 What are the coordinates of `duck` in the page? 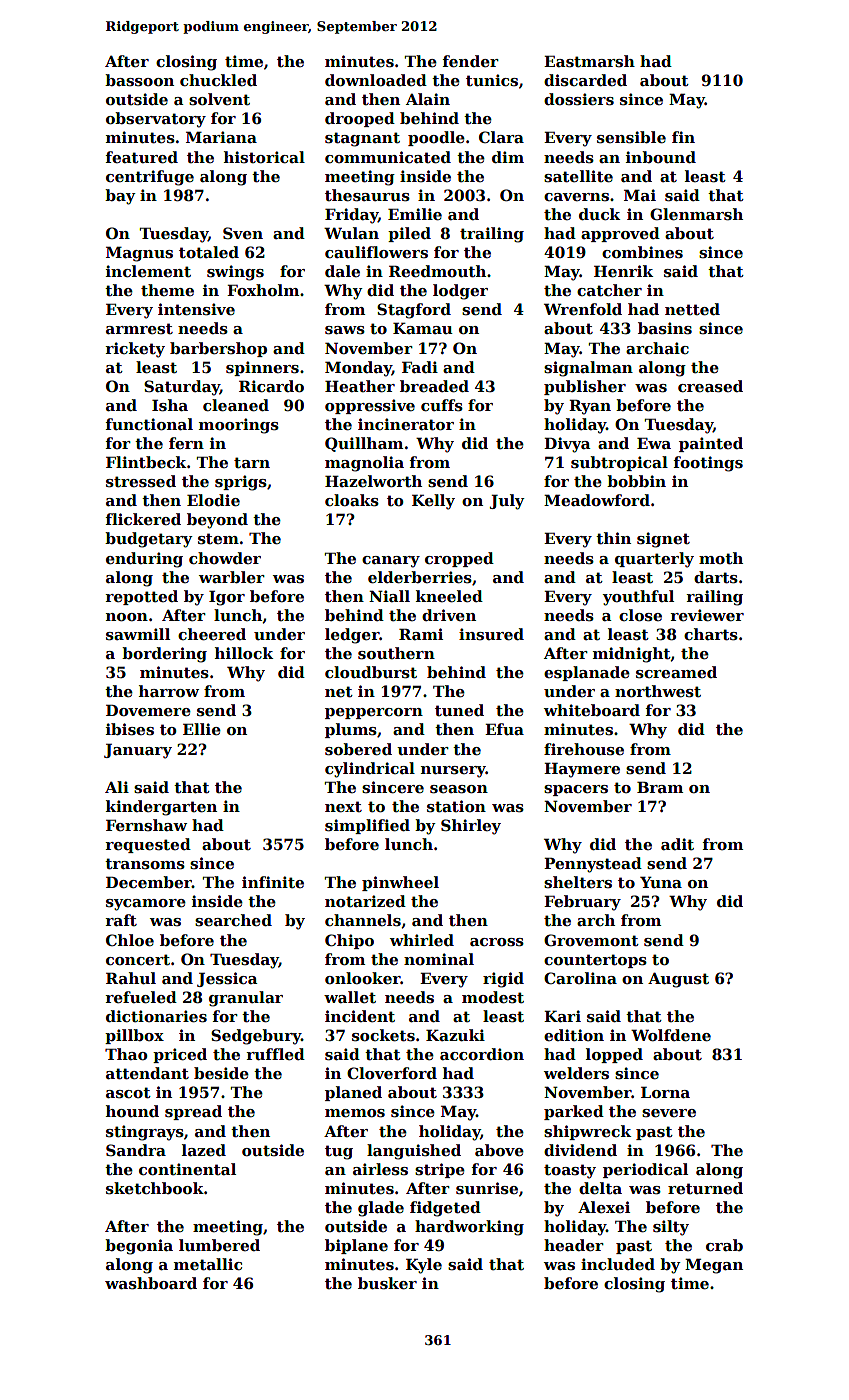 It's located at (599, 214).
